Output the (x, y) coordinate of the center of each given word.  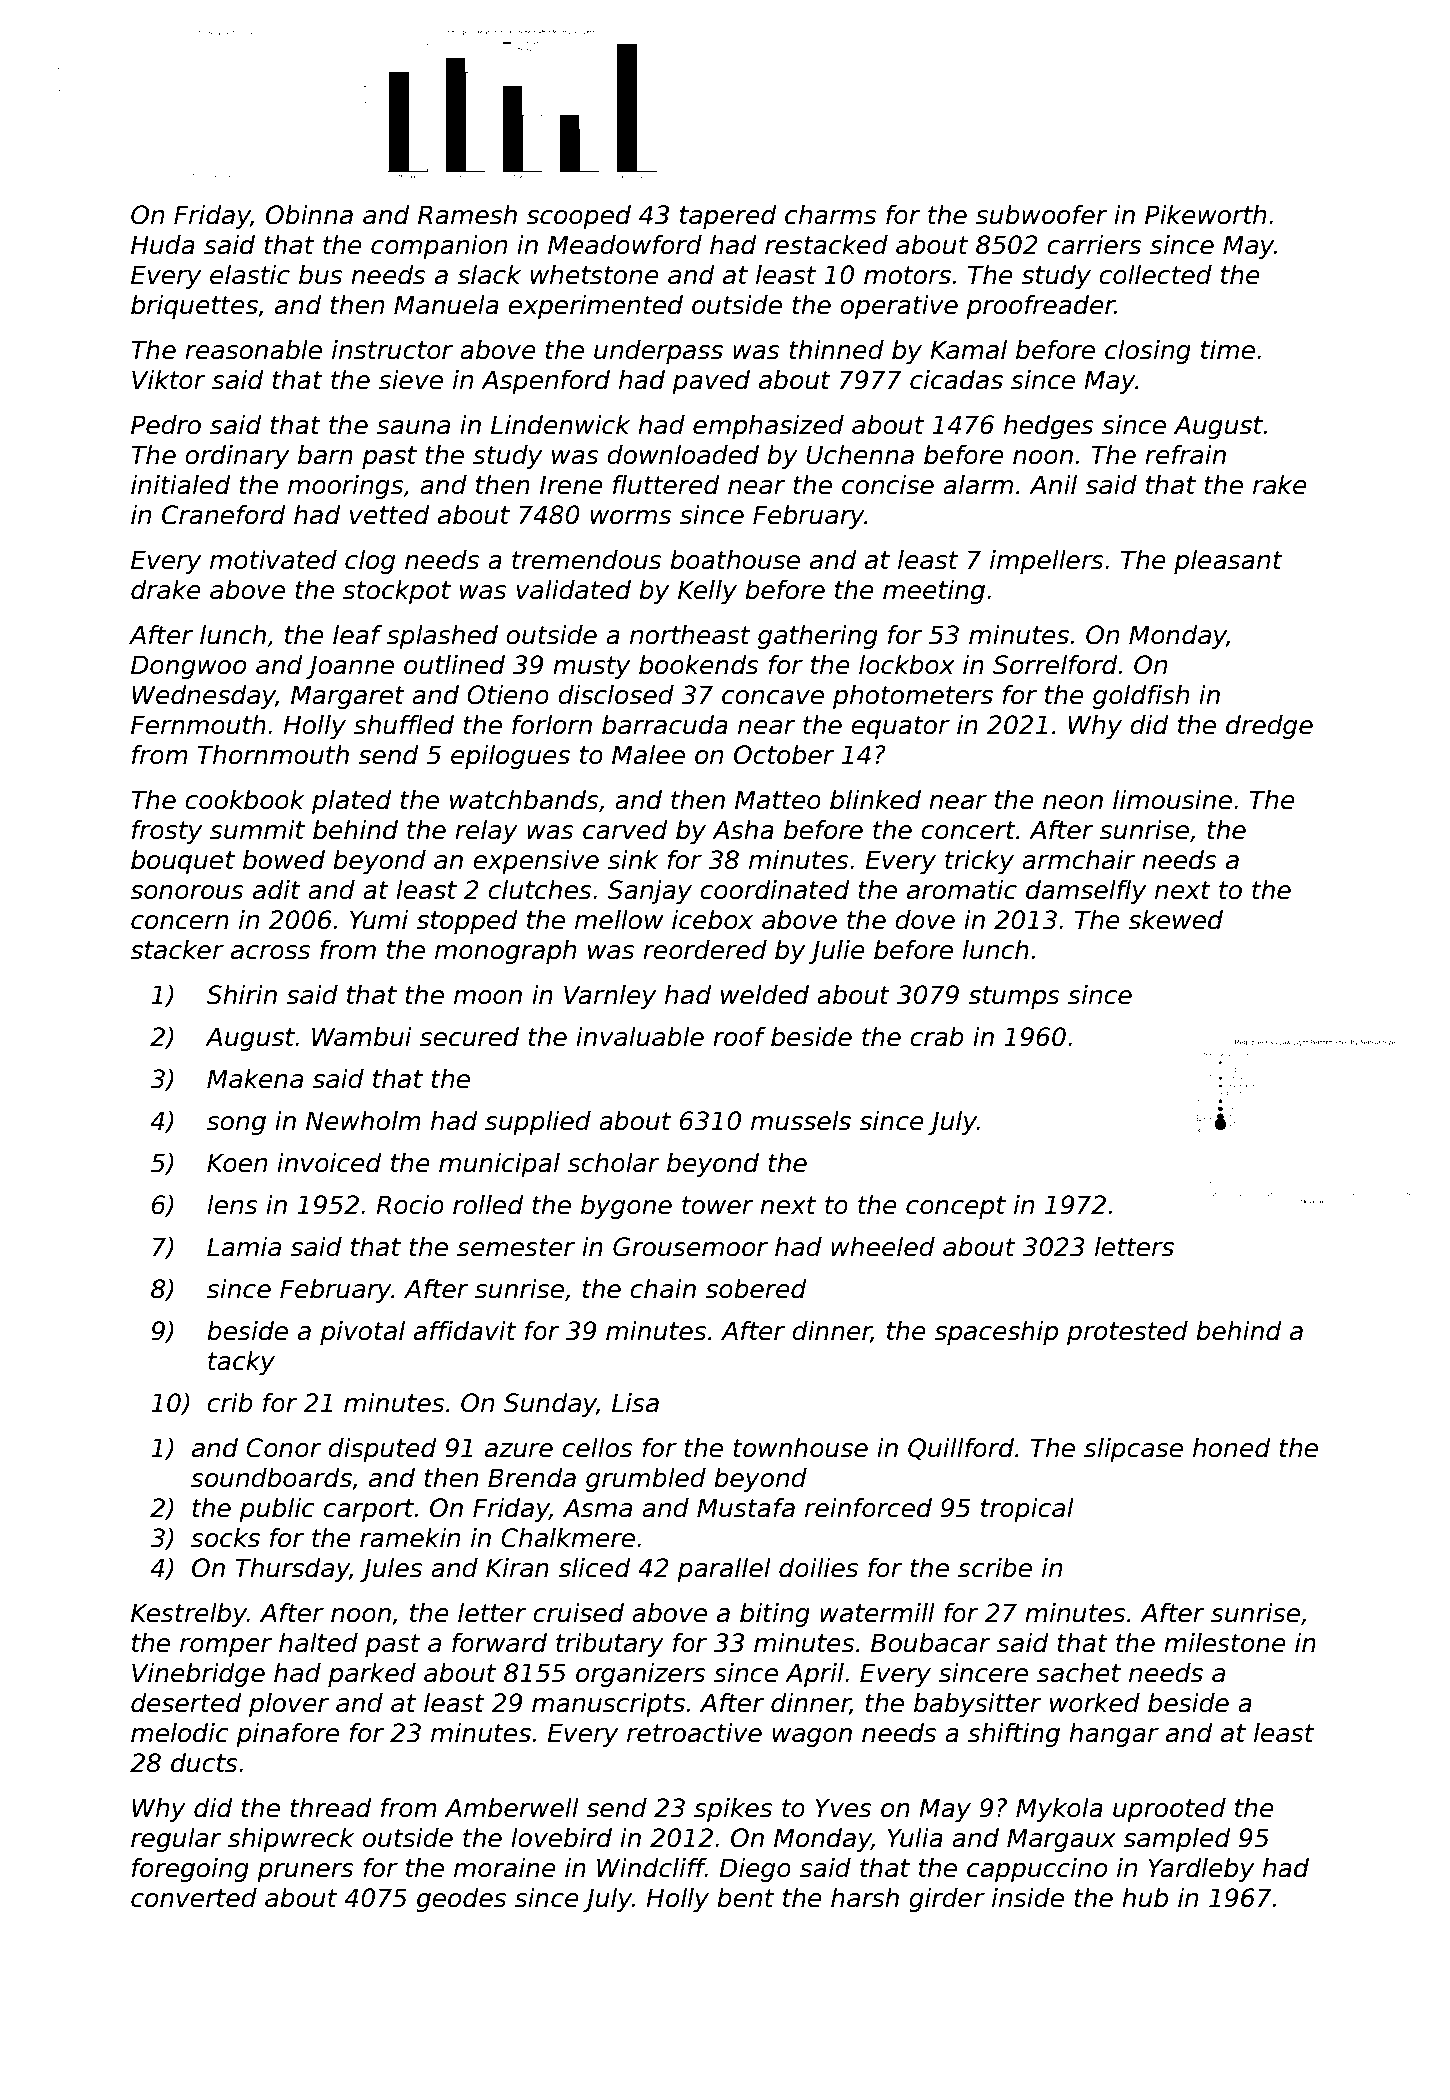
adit (277, 890)
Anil (1053, 484)
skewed (1175, 920)
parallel (724, 1570)
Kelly (707, 592)
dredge (1269, 727)
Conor (283, 1448)
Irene (571, 485)
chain (663, 1289)
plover (289, 1705)
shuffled (404, 725)
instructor (392, 350)
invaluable (640, 1037)
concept (956, 1207)
